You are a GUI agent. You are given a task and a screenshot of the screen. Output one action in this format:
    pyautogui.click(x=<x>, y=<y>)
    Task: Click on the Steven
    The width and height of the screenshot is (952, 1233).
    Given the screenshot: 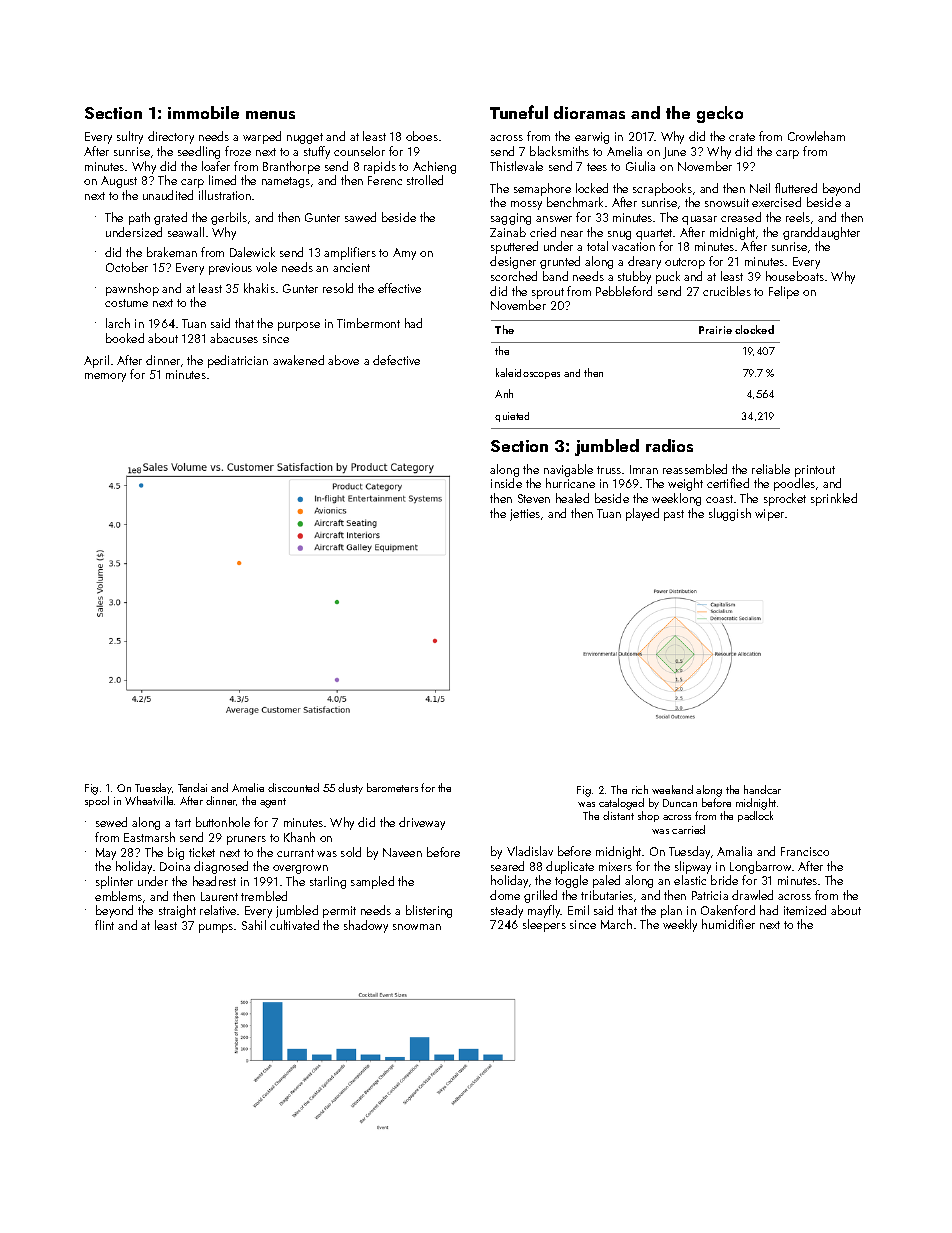 What is the action you would take?
    pyautogui.click(x=534, y=498)
